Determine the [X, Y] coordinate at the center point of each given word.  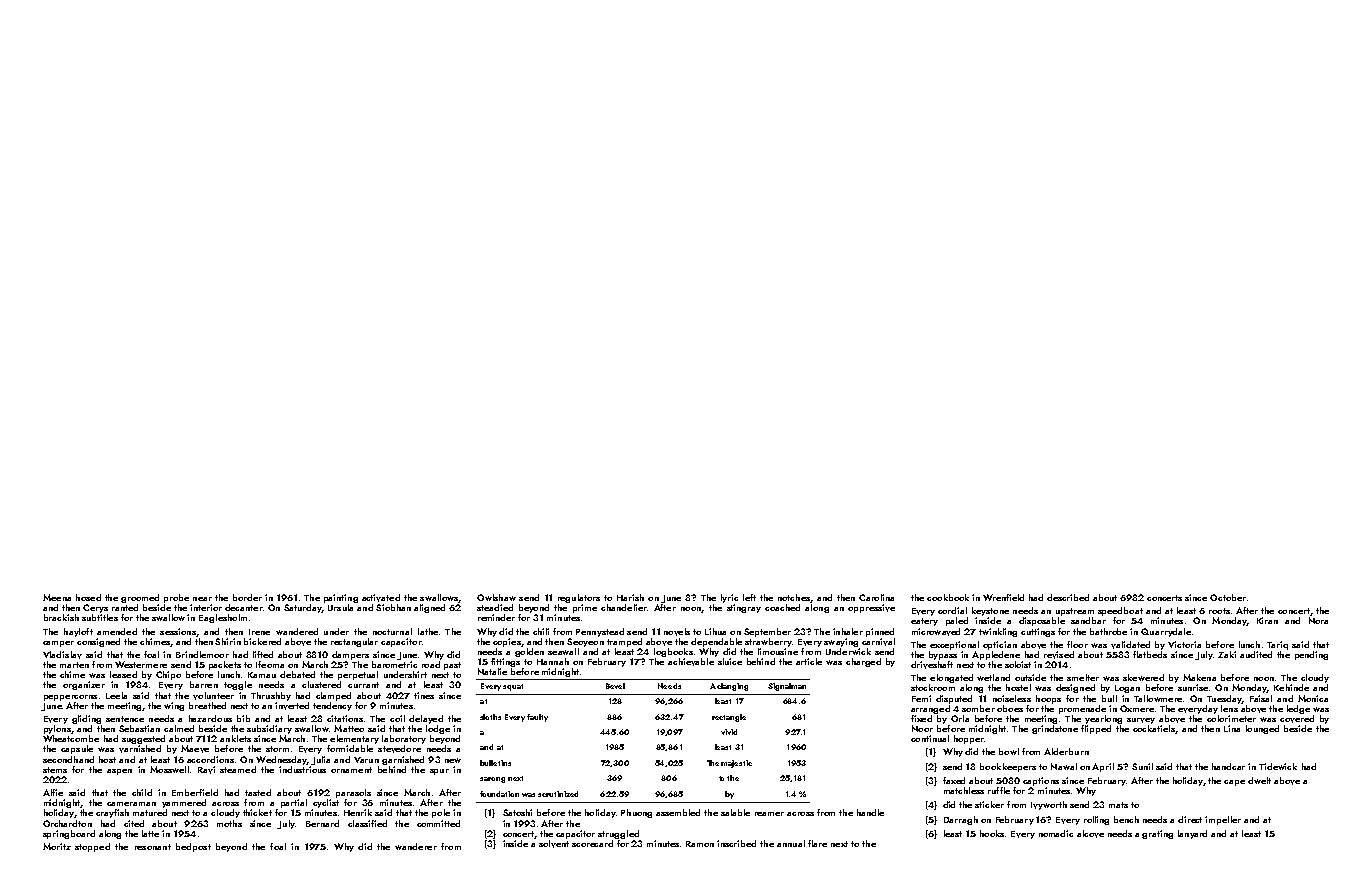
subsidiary [269, 729]
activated [381, 598]
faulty [537, 718]
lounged [1262, 729]
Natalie [492, 671]
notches [794, 597]
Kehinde [1291, 687]
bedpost [193, 847]
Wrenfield [1003, 597]
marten [74, 665]
